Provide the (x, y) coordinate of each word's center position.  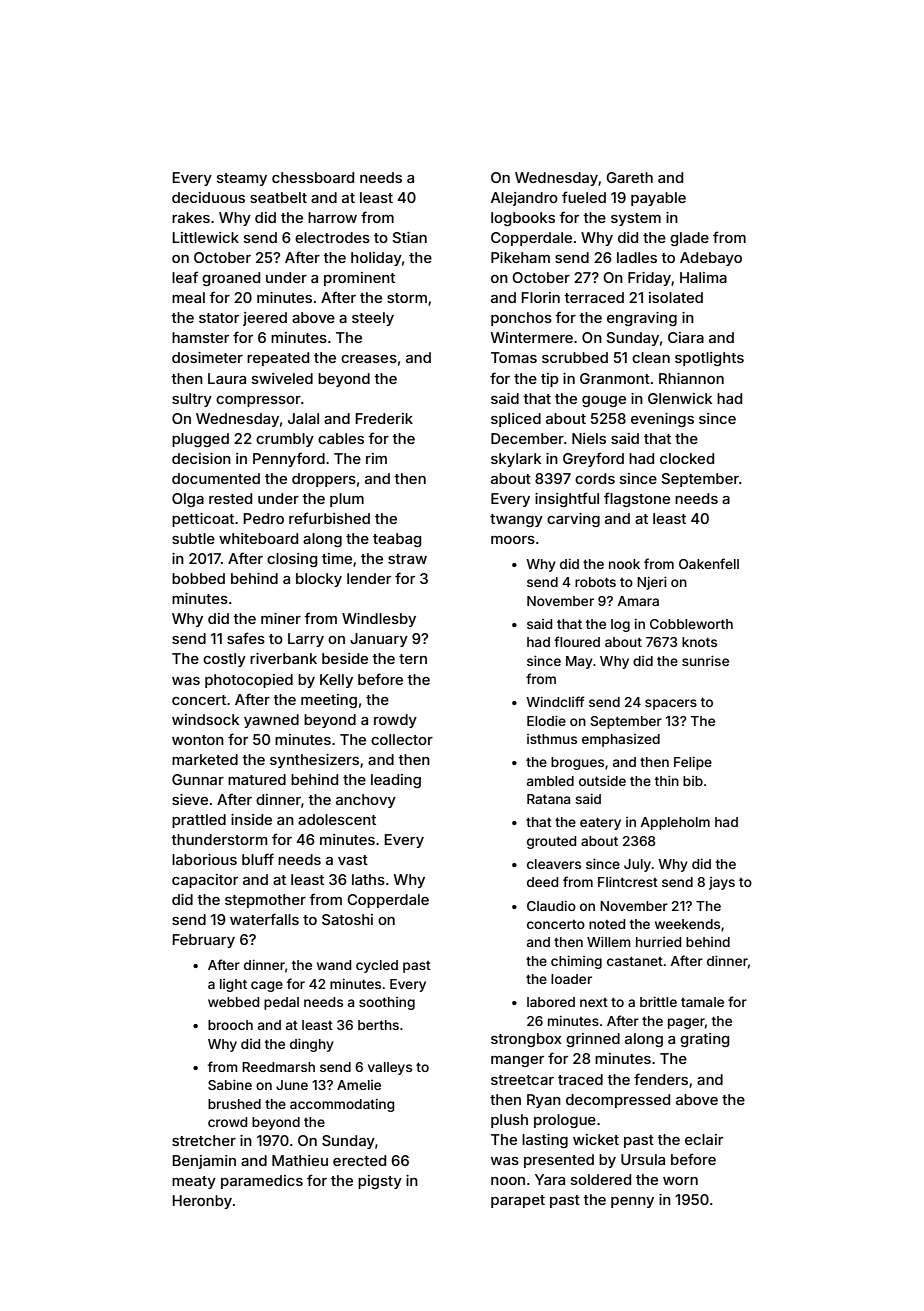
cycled (377, 966)
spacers (671, 704)
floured (577, 641)
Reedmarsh (278, 1067)
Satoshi (347, 919)
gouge (604, 401)
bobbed (198, 578)
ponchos (521, 319)
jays (722, 883)
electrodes (332, 237)
